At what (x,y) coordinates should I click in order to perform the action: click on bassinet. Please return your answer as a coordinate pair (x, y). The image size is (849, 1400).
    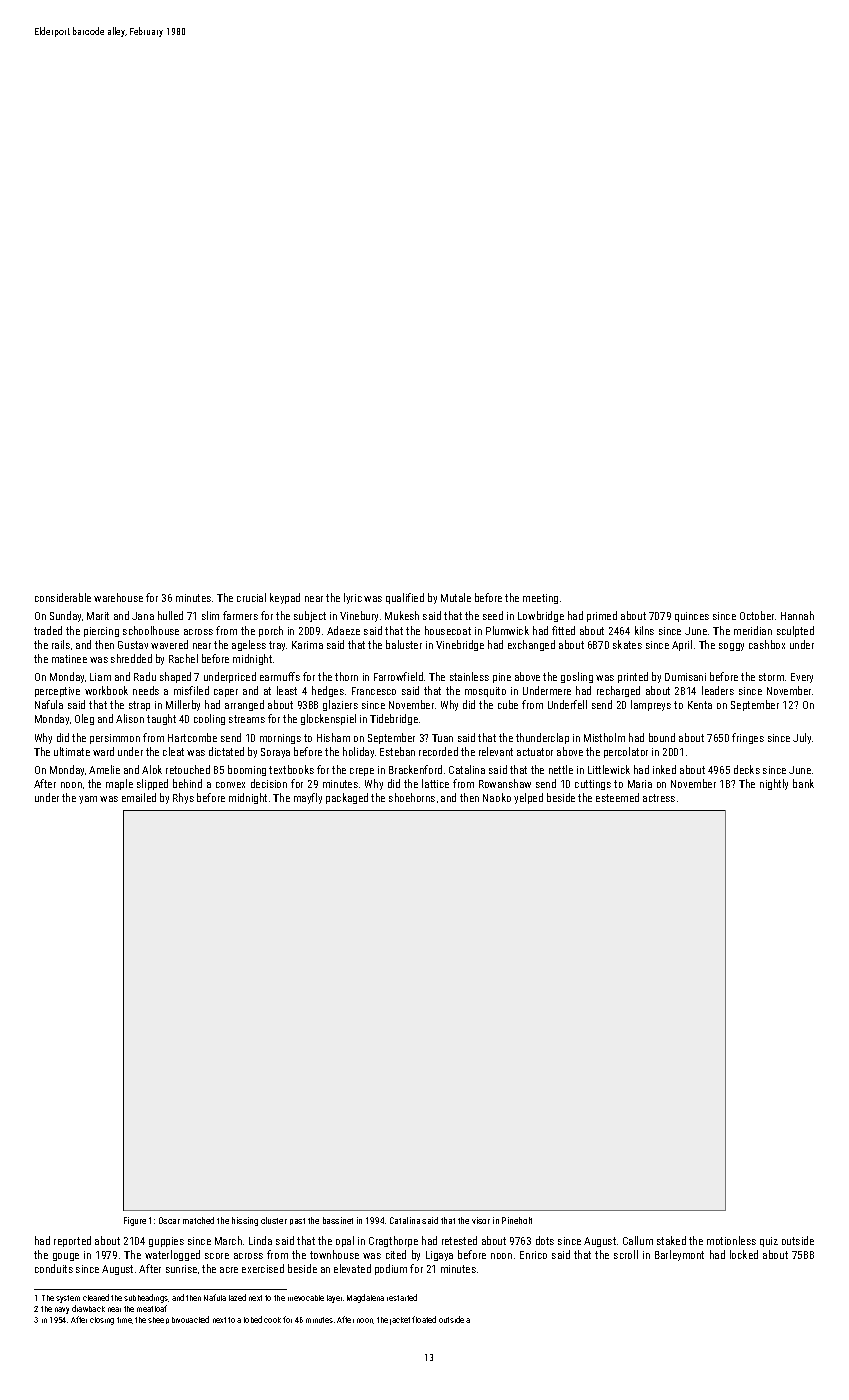
    Looking at the image, I should click on (338, 1220).
